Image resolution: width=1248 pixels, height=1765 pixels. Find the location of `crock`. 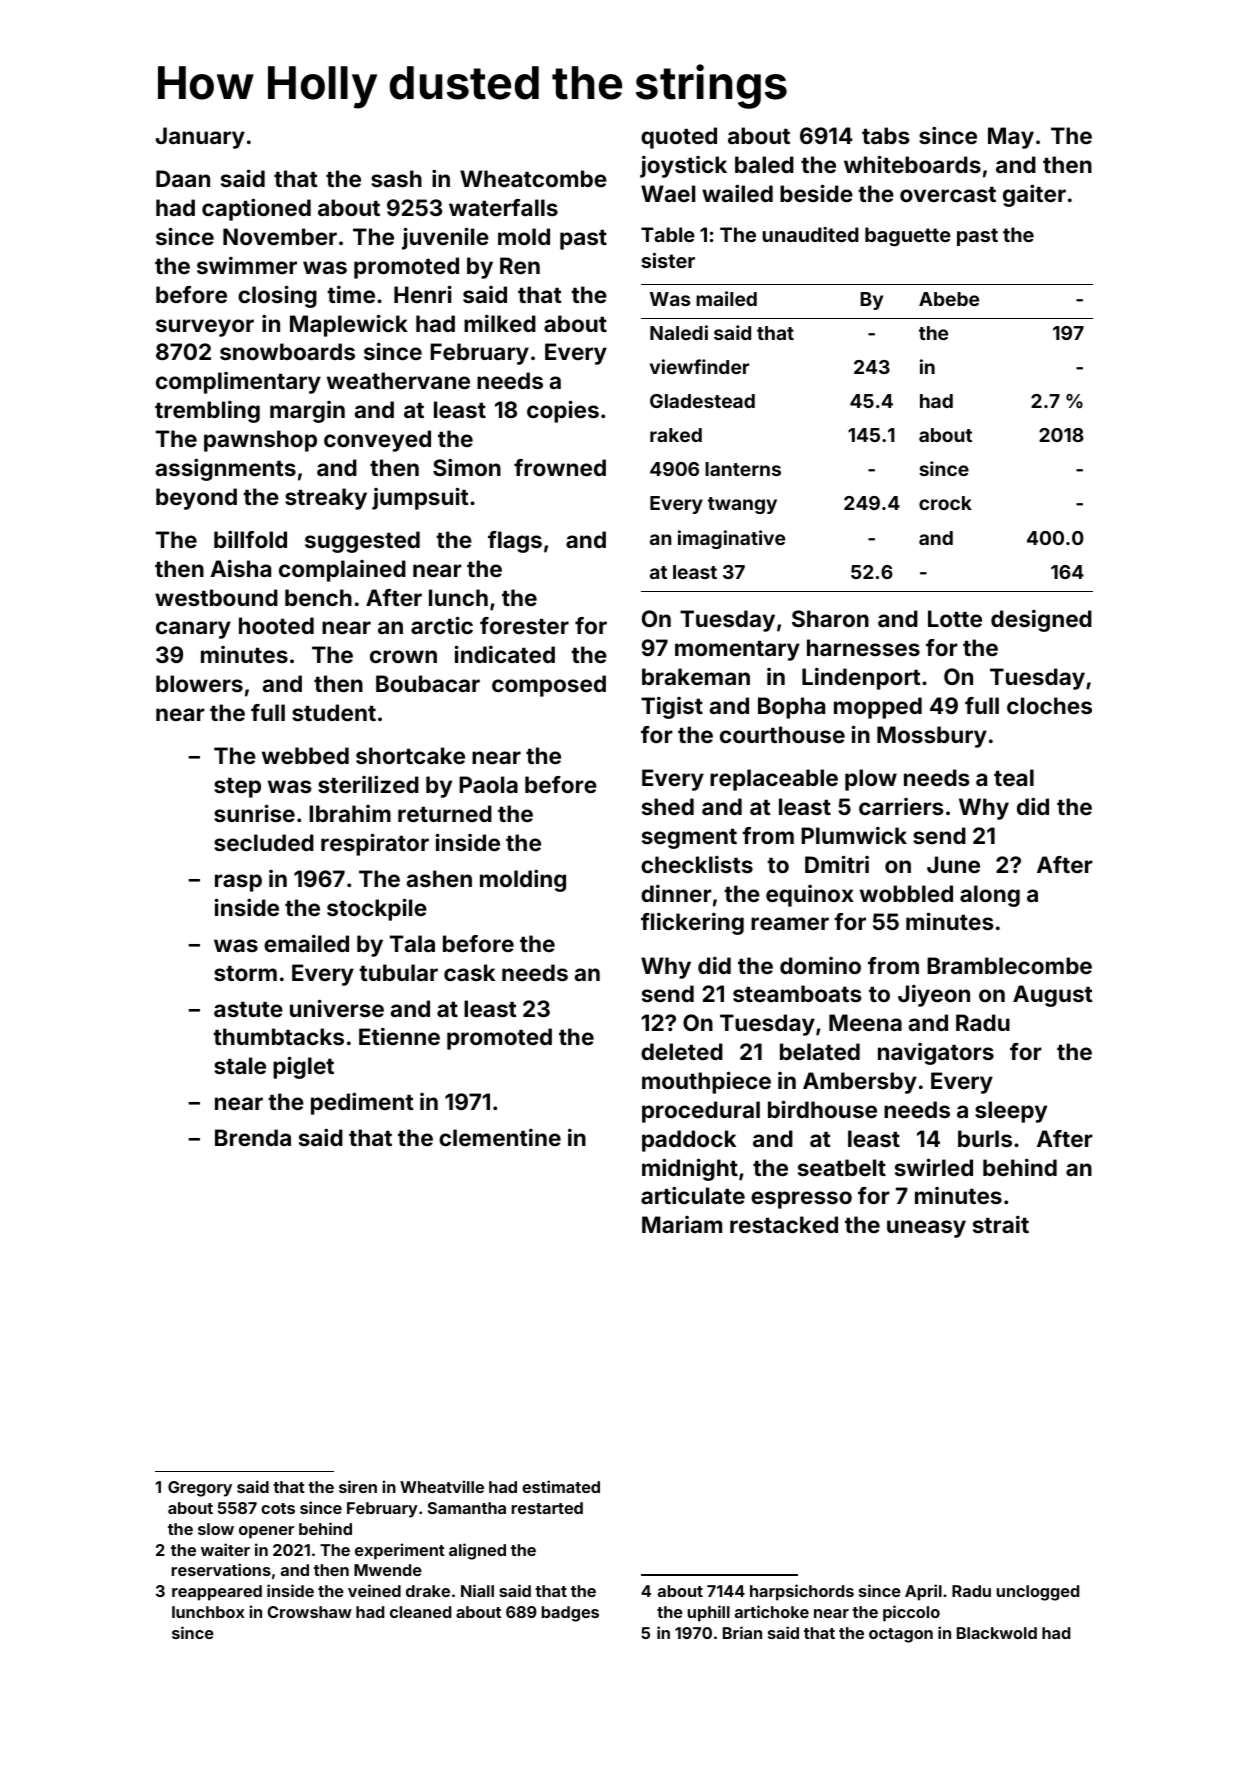

crock is located at coordinates (945, 503).
